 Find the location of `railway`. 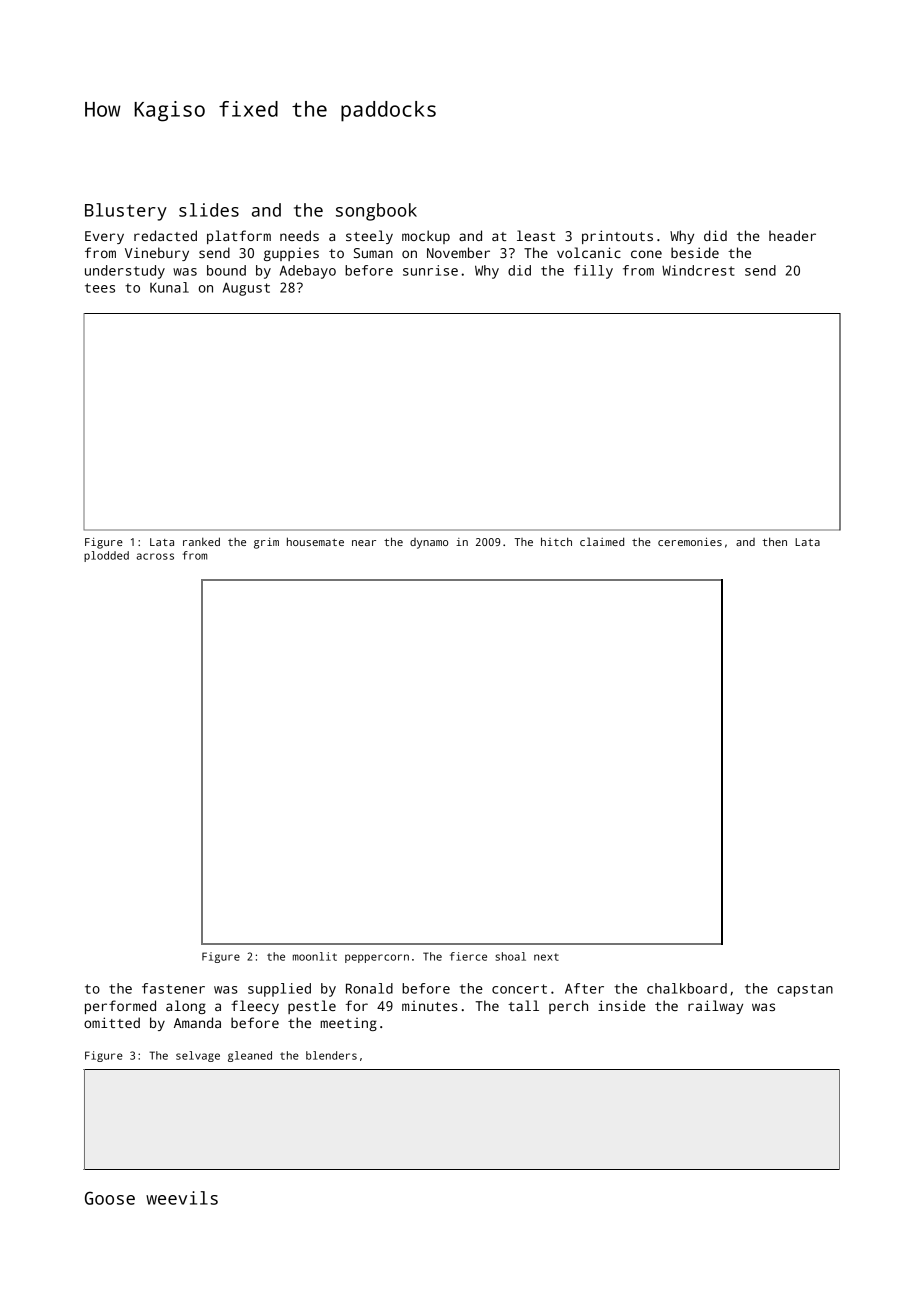

railway is located at coordinates (715, 1007).
